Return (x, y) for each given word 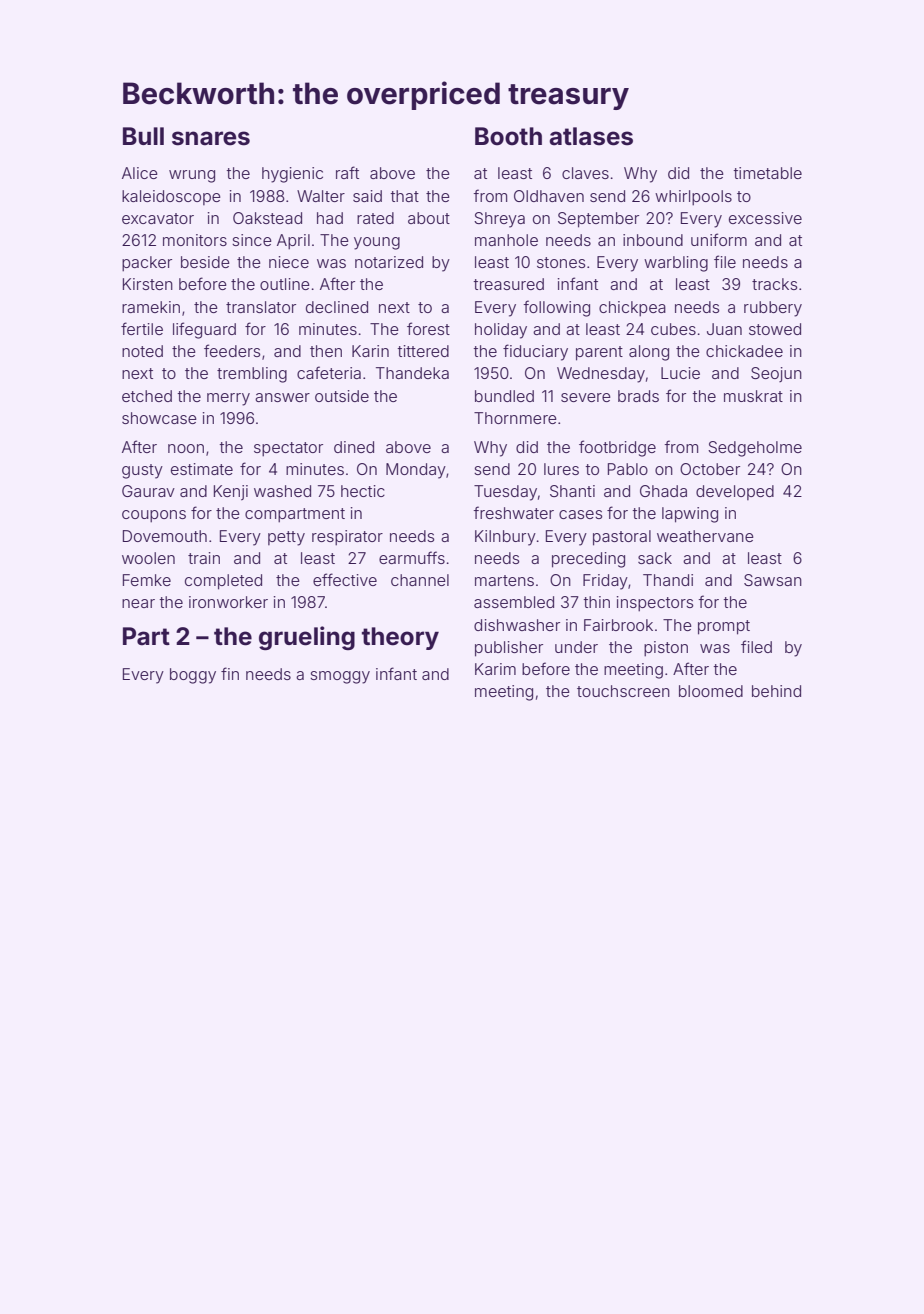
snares (211, 138)
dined (354, 447)
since (252, 240)
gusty (142, 471)
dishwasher (517, 625)
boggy (193, 676)
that (405, 196)
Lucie (680, 373)
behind (776, 691)
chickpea (632, 308)
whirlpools (693, 197)
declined (337, 307)
